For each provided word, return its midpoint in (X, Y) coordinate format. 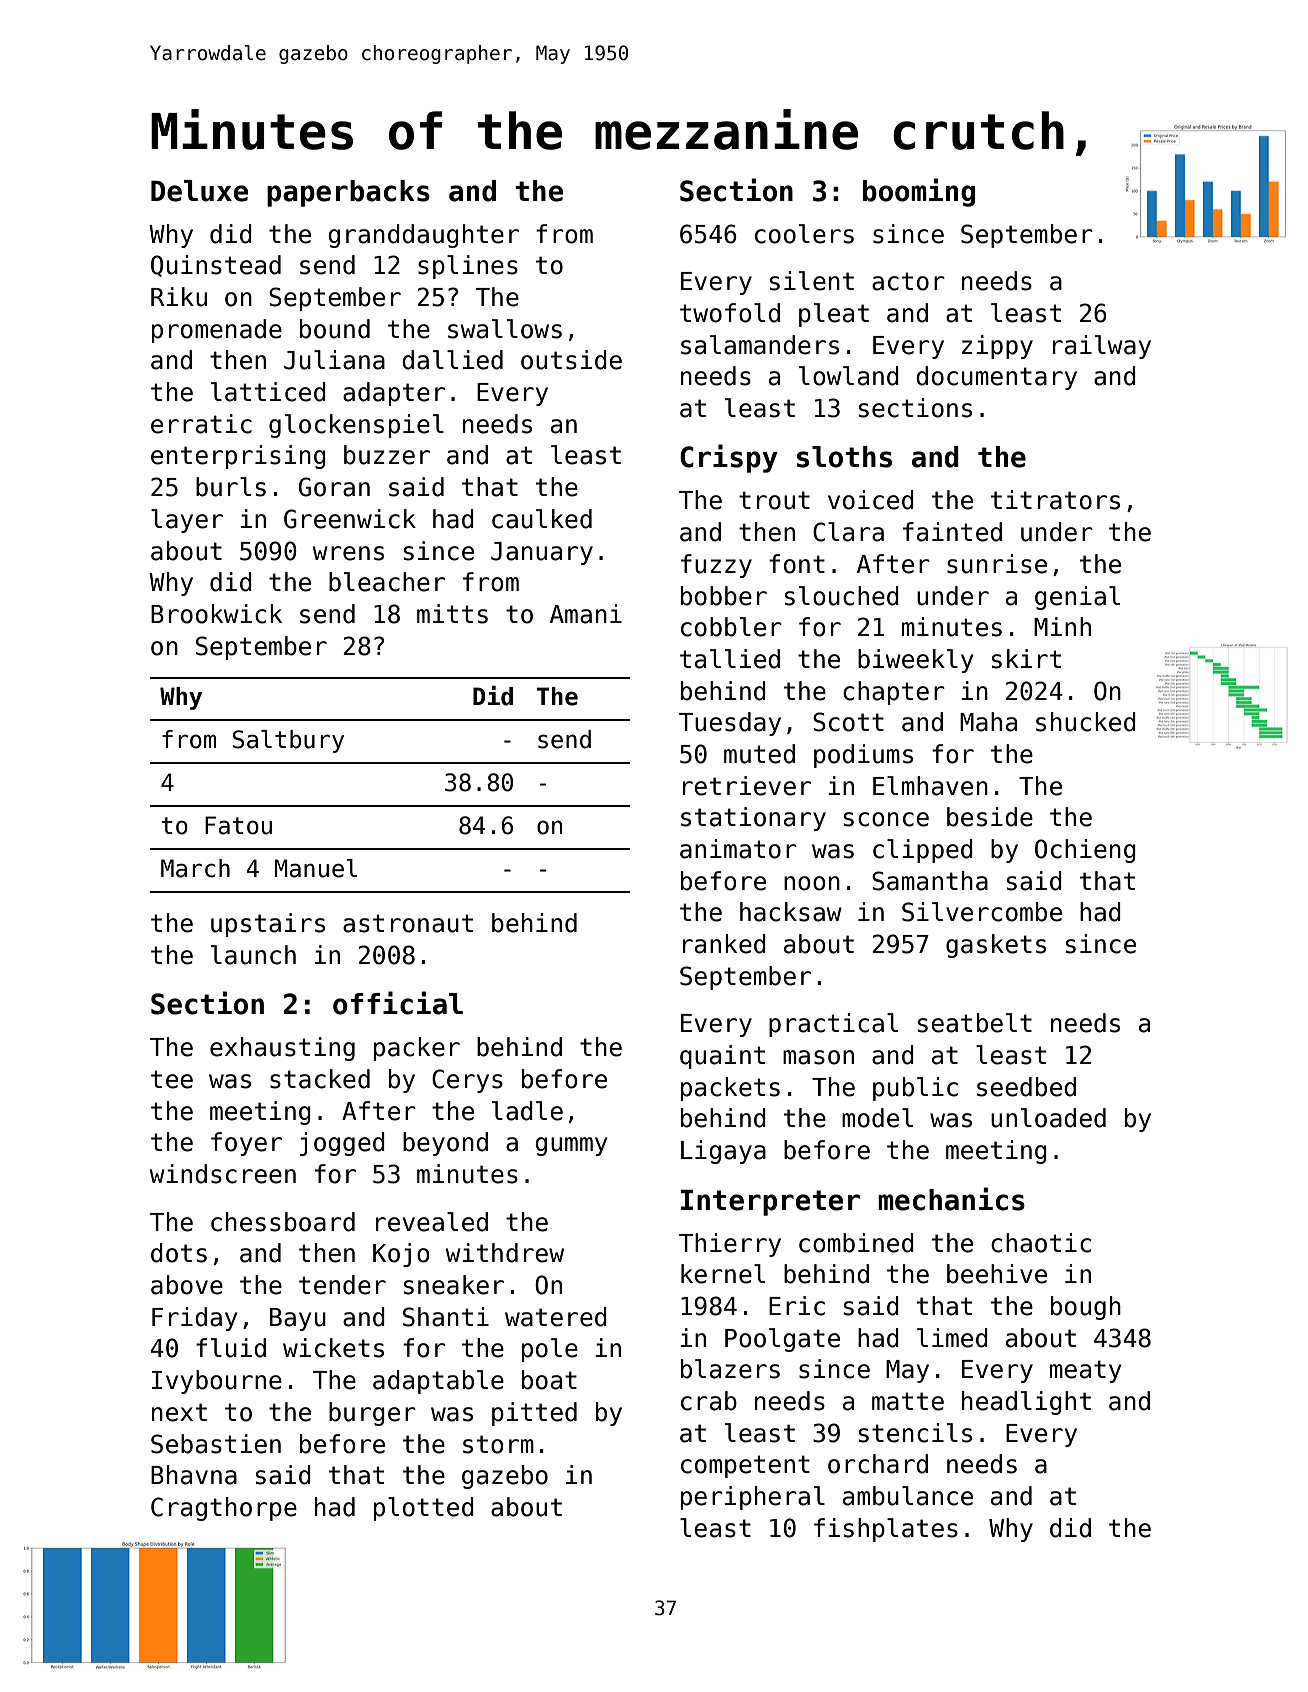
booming (919, 192)
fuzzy (716, 566)
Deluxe (199, 191)
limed (952, 1338)
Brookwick (216, 614)
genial (1077, 598)
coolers (804, 234)
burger (372, 1414)
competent (745, 1466)
